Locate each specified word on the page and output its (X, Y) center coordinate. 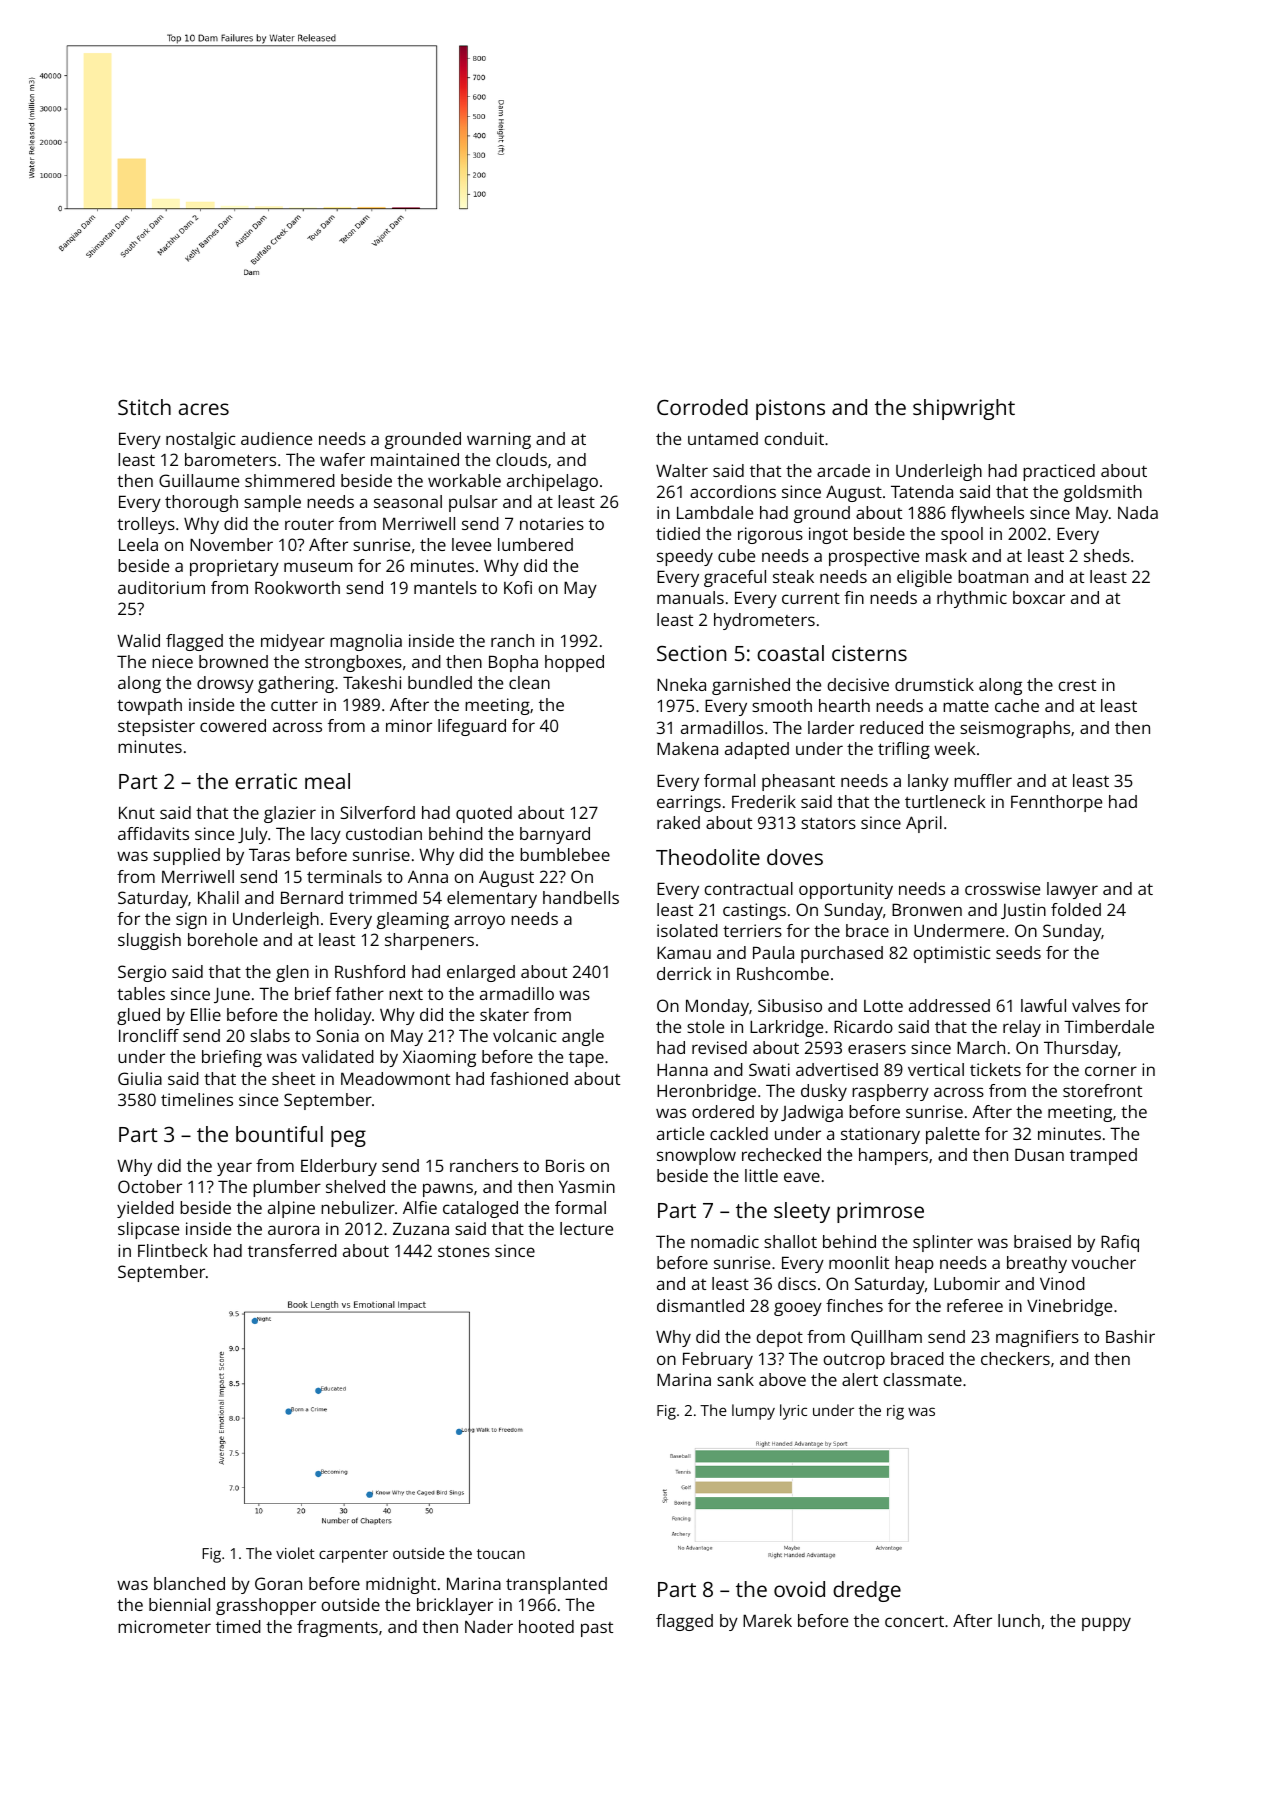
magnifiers (1037, 1338)
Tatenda (922, 491)
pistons (790, 409)
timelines (197, 1099)
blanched (189, 1583)
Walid (138, 640)
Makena (687, 748)
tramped (1103, 1156)
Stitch (144, 407)
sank (735, 1379)
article (680, 1133)
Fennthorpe (1056, 803)
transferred (292, 1250)
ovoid (799, 1589)
